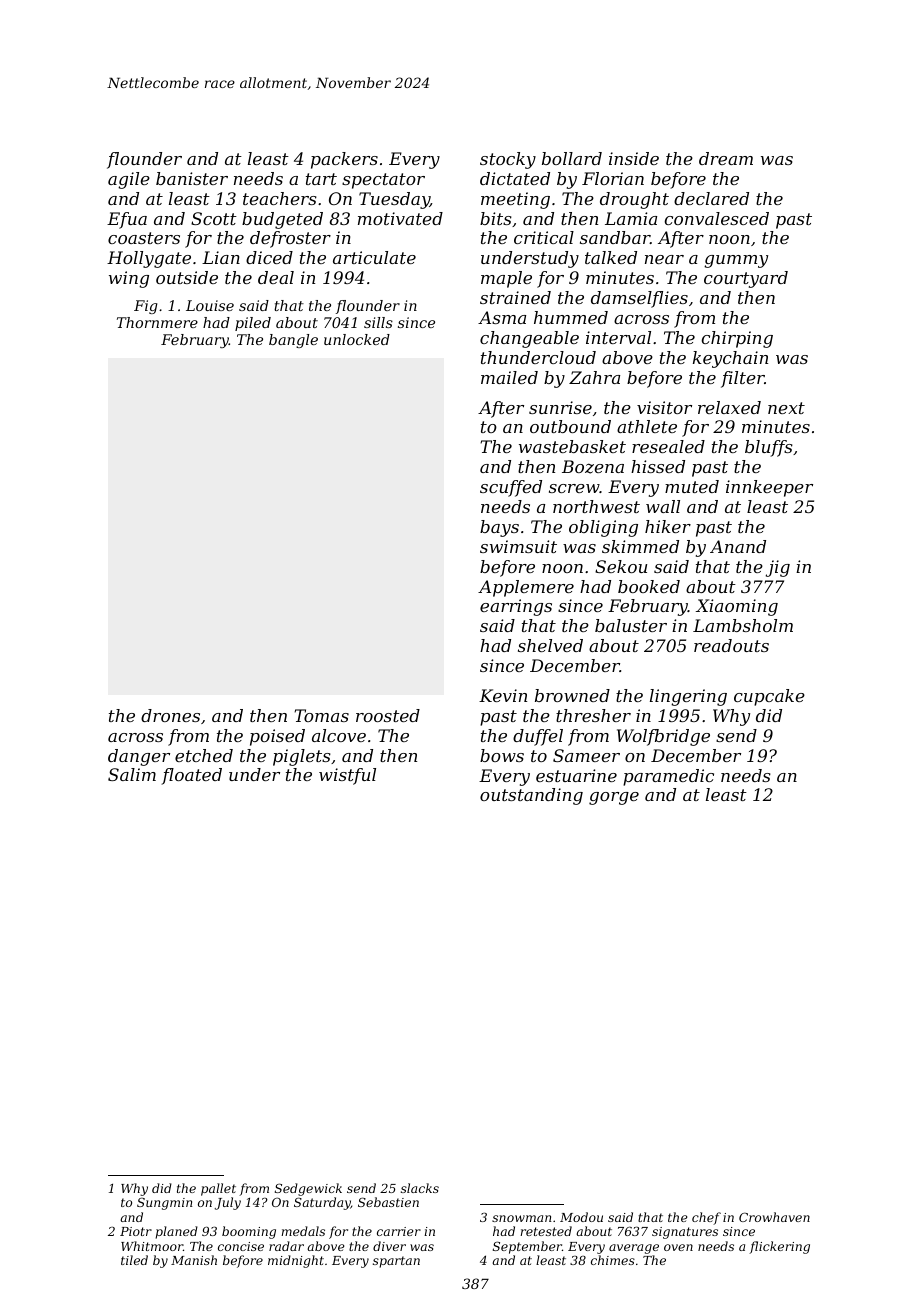  I want to click on September, so click(527, 1247).
